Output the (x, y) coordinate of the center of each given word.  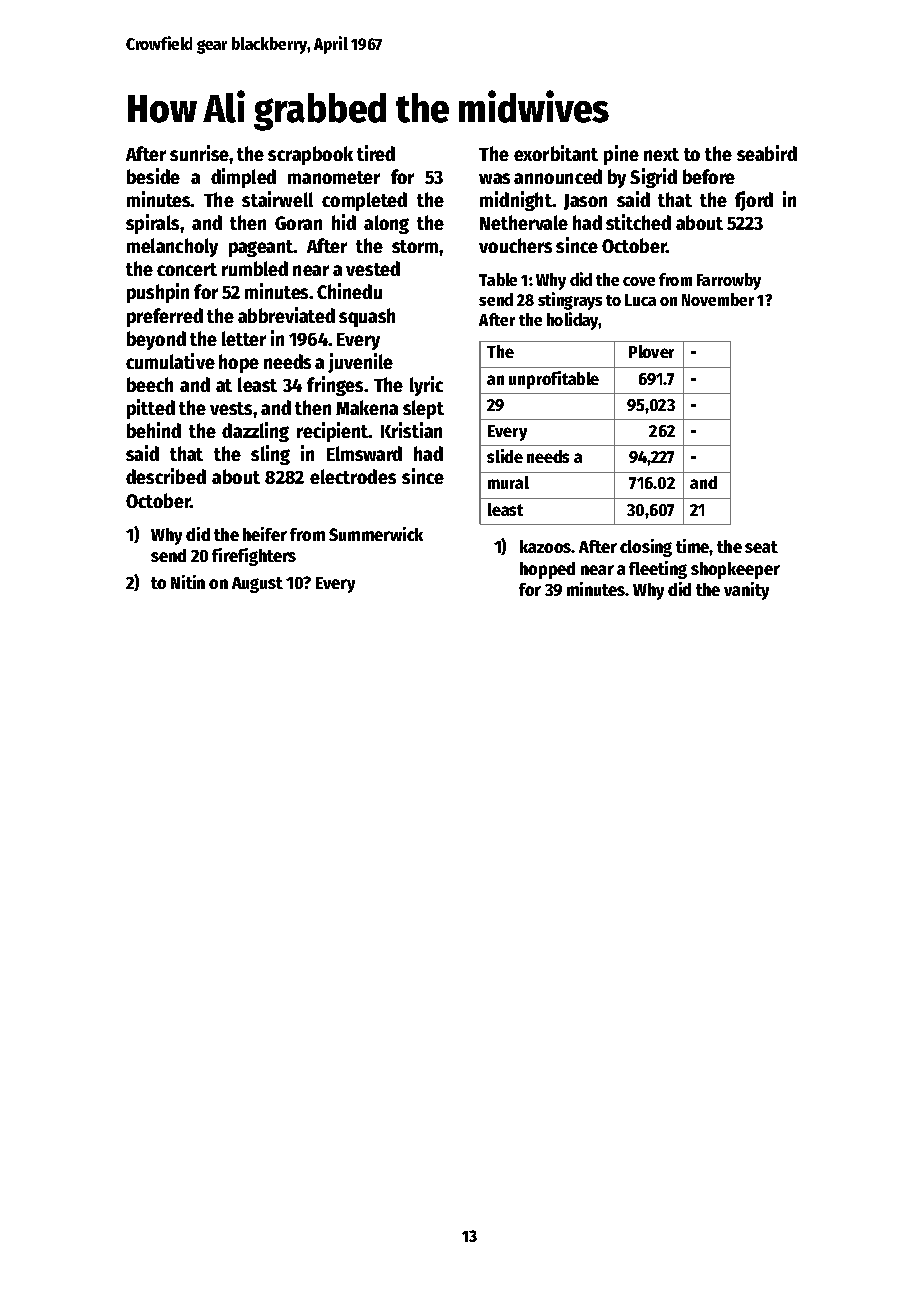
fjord (754, 201)
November (718, 299)
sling (270, 455)
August (257, 585)
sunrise (200, 153)
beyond (156, 340)
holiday (573, 321)
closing (646, 548)
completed (364, 201)
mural (508, 482)
